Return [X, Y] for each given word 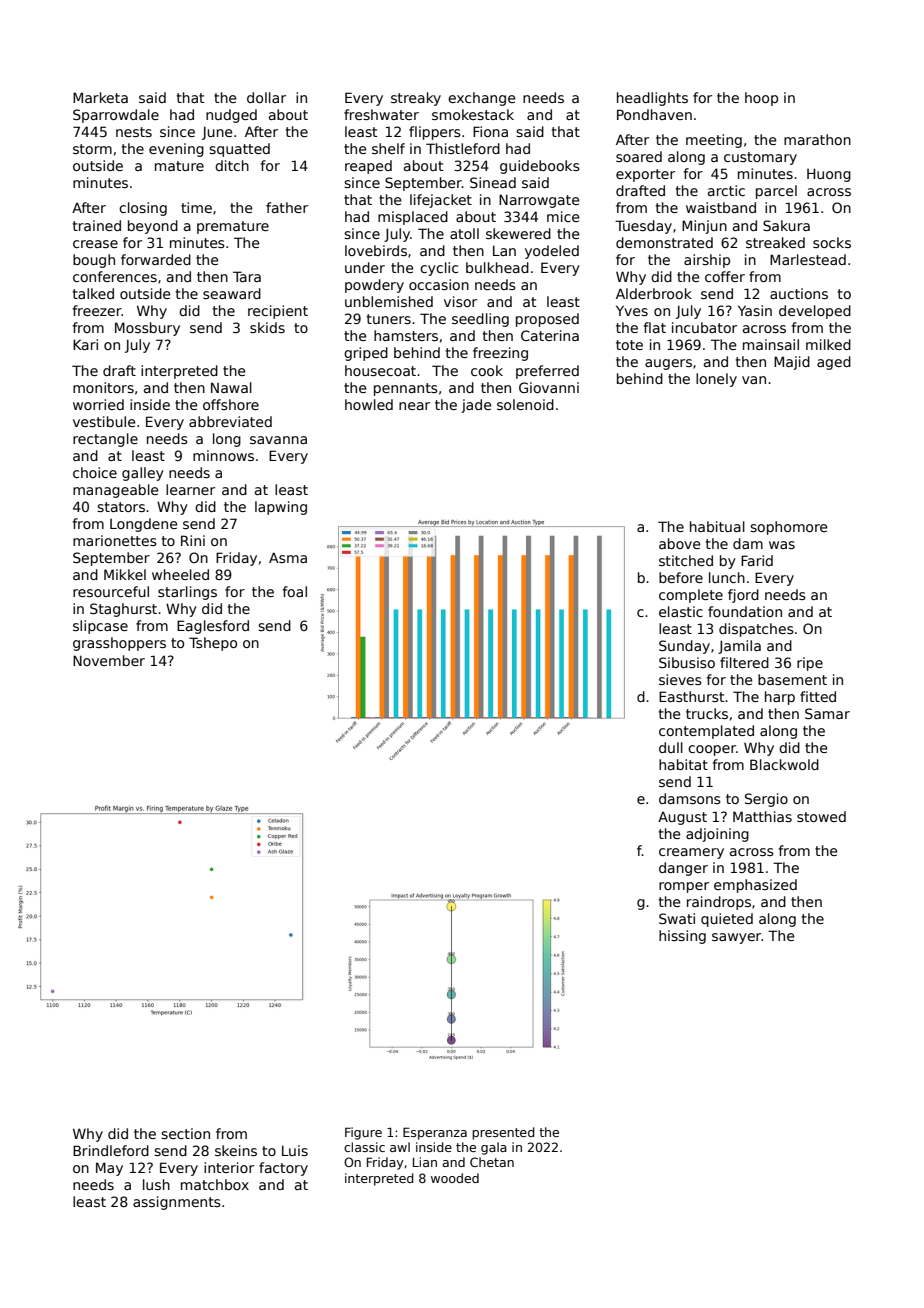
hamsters [406, 335]
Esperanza [435, 1133]
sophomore [789, 528]
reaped [368, 167]
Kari [85, 344]
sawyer [737, 938]
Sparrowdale [116, 116]
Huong [829, 175]
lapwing [281, 508]
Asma [288, 557]
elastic [681, 611]
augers [668, 364]
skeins [236, 1150]
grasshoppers [119, 644]
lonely [716, 380]
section [185, 1133]
